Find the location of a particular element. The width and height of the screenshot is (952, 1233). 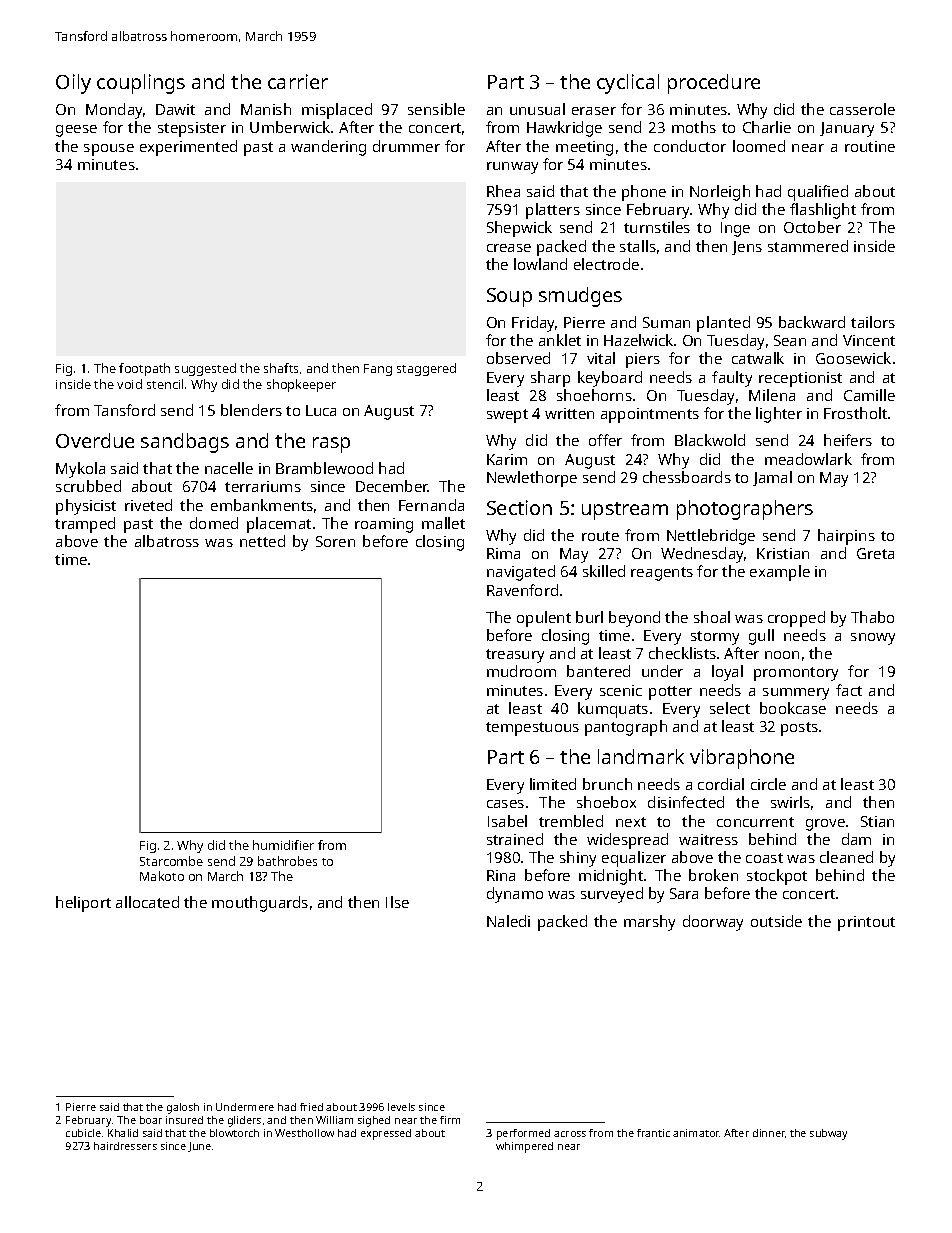

treasury is located at coordinates (515, 656).
